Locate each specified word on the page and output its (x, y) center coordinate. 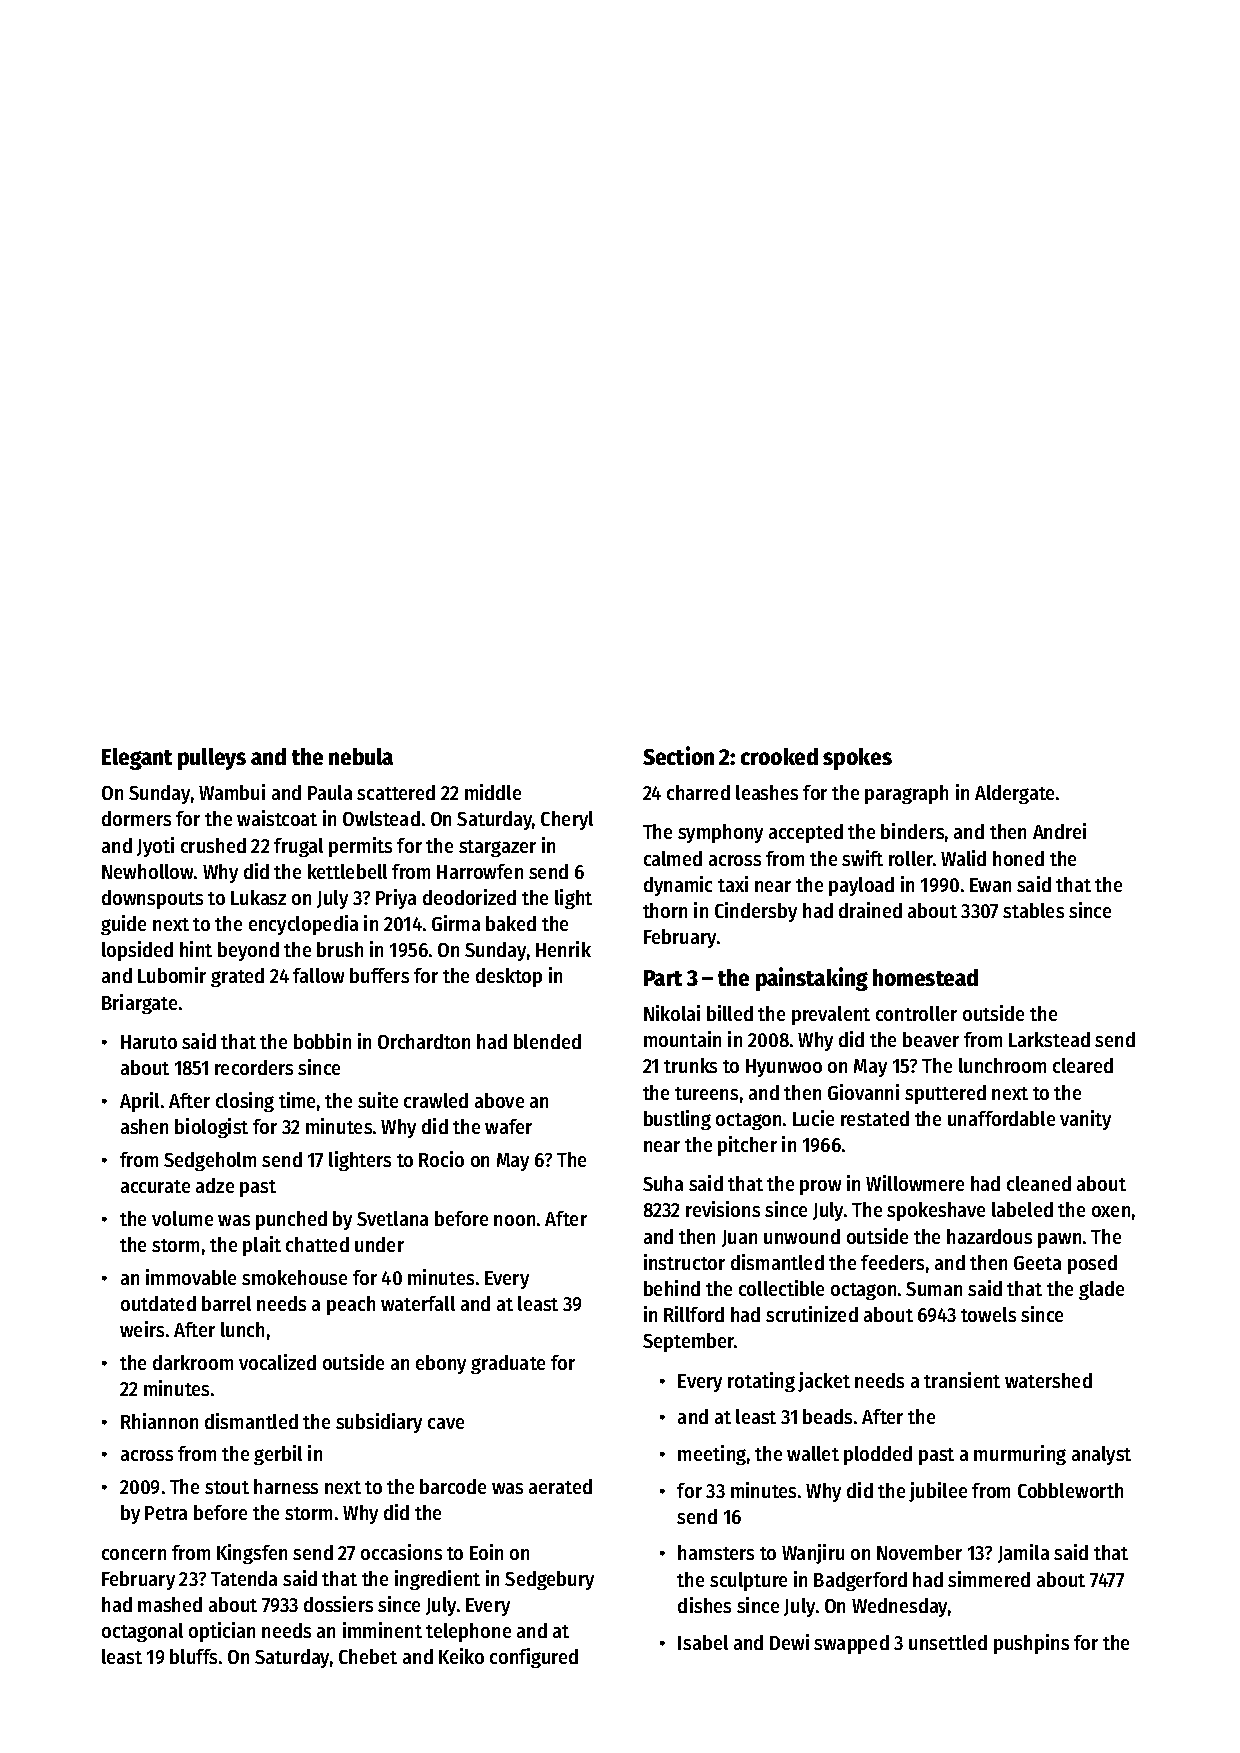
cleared (1083, 1065)
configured (534, 1658)
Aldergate (1014, 794)
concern (134, 1554)
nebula (361, 756)
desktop (509, 977)
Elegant (137, 759)
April (139, 1102)
